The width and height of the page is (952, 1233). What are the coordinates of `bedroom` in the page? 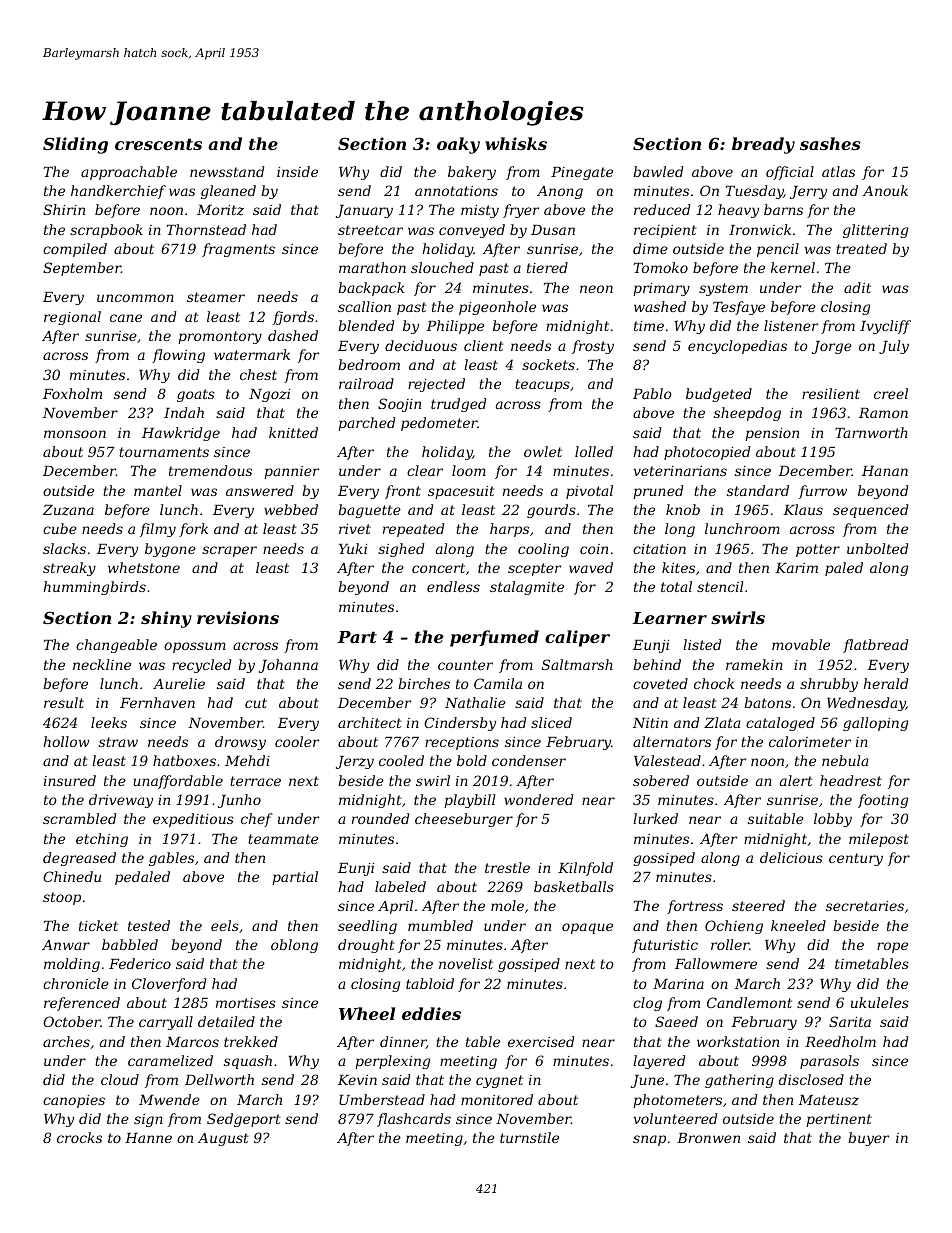 It's located at (369, 364).
